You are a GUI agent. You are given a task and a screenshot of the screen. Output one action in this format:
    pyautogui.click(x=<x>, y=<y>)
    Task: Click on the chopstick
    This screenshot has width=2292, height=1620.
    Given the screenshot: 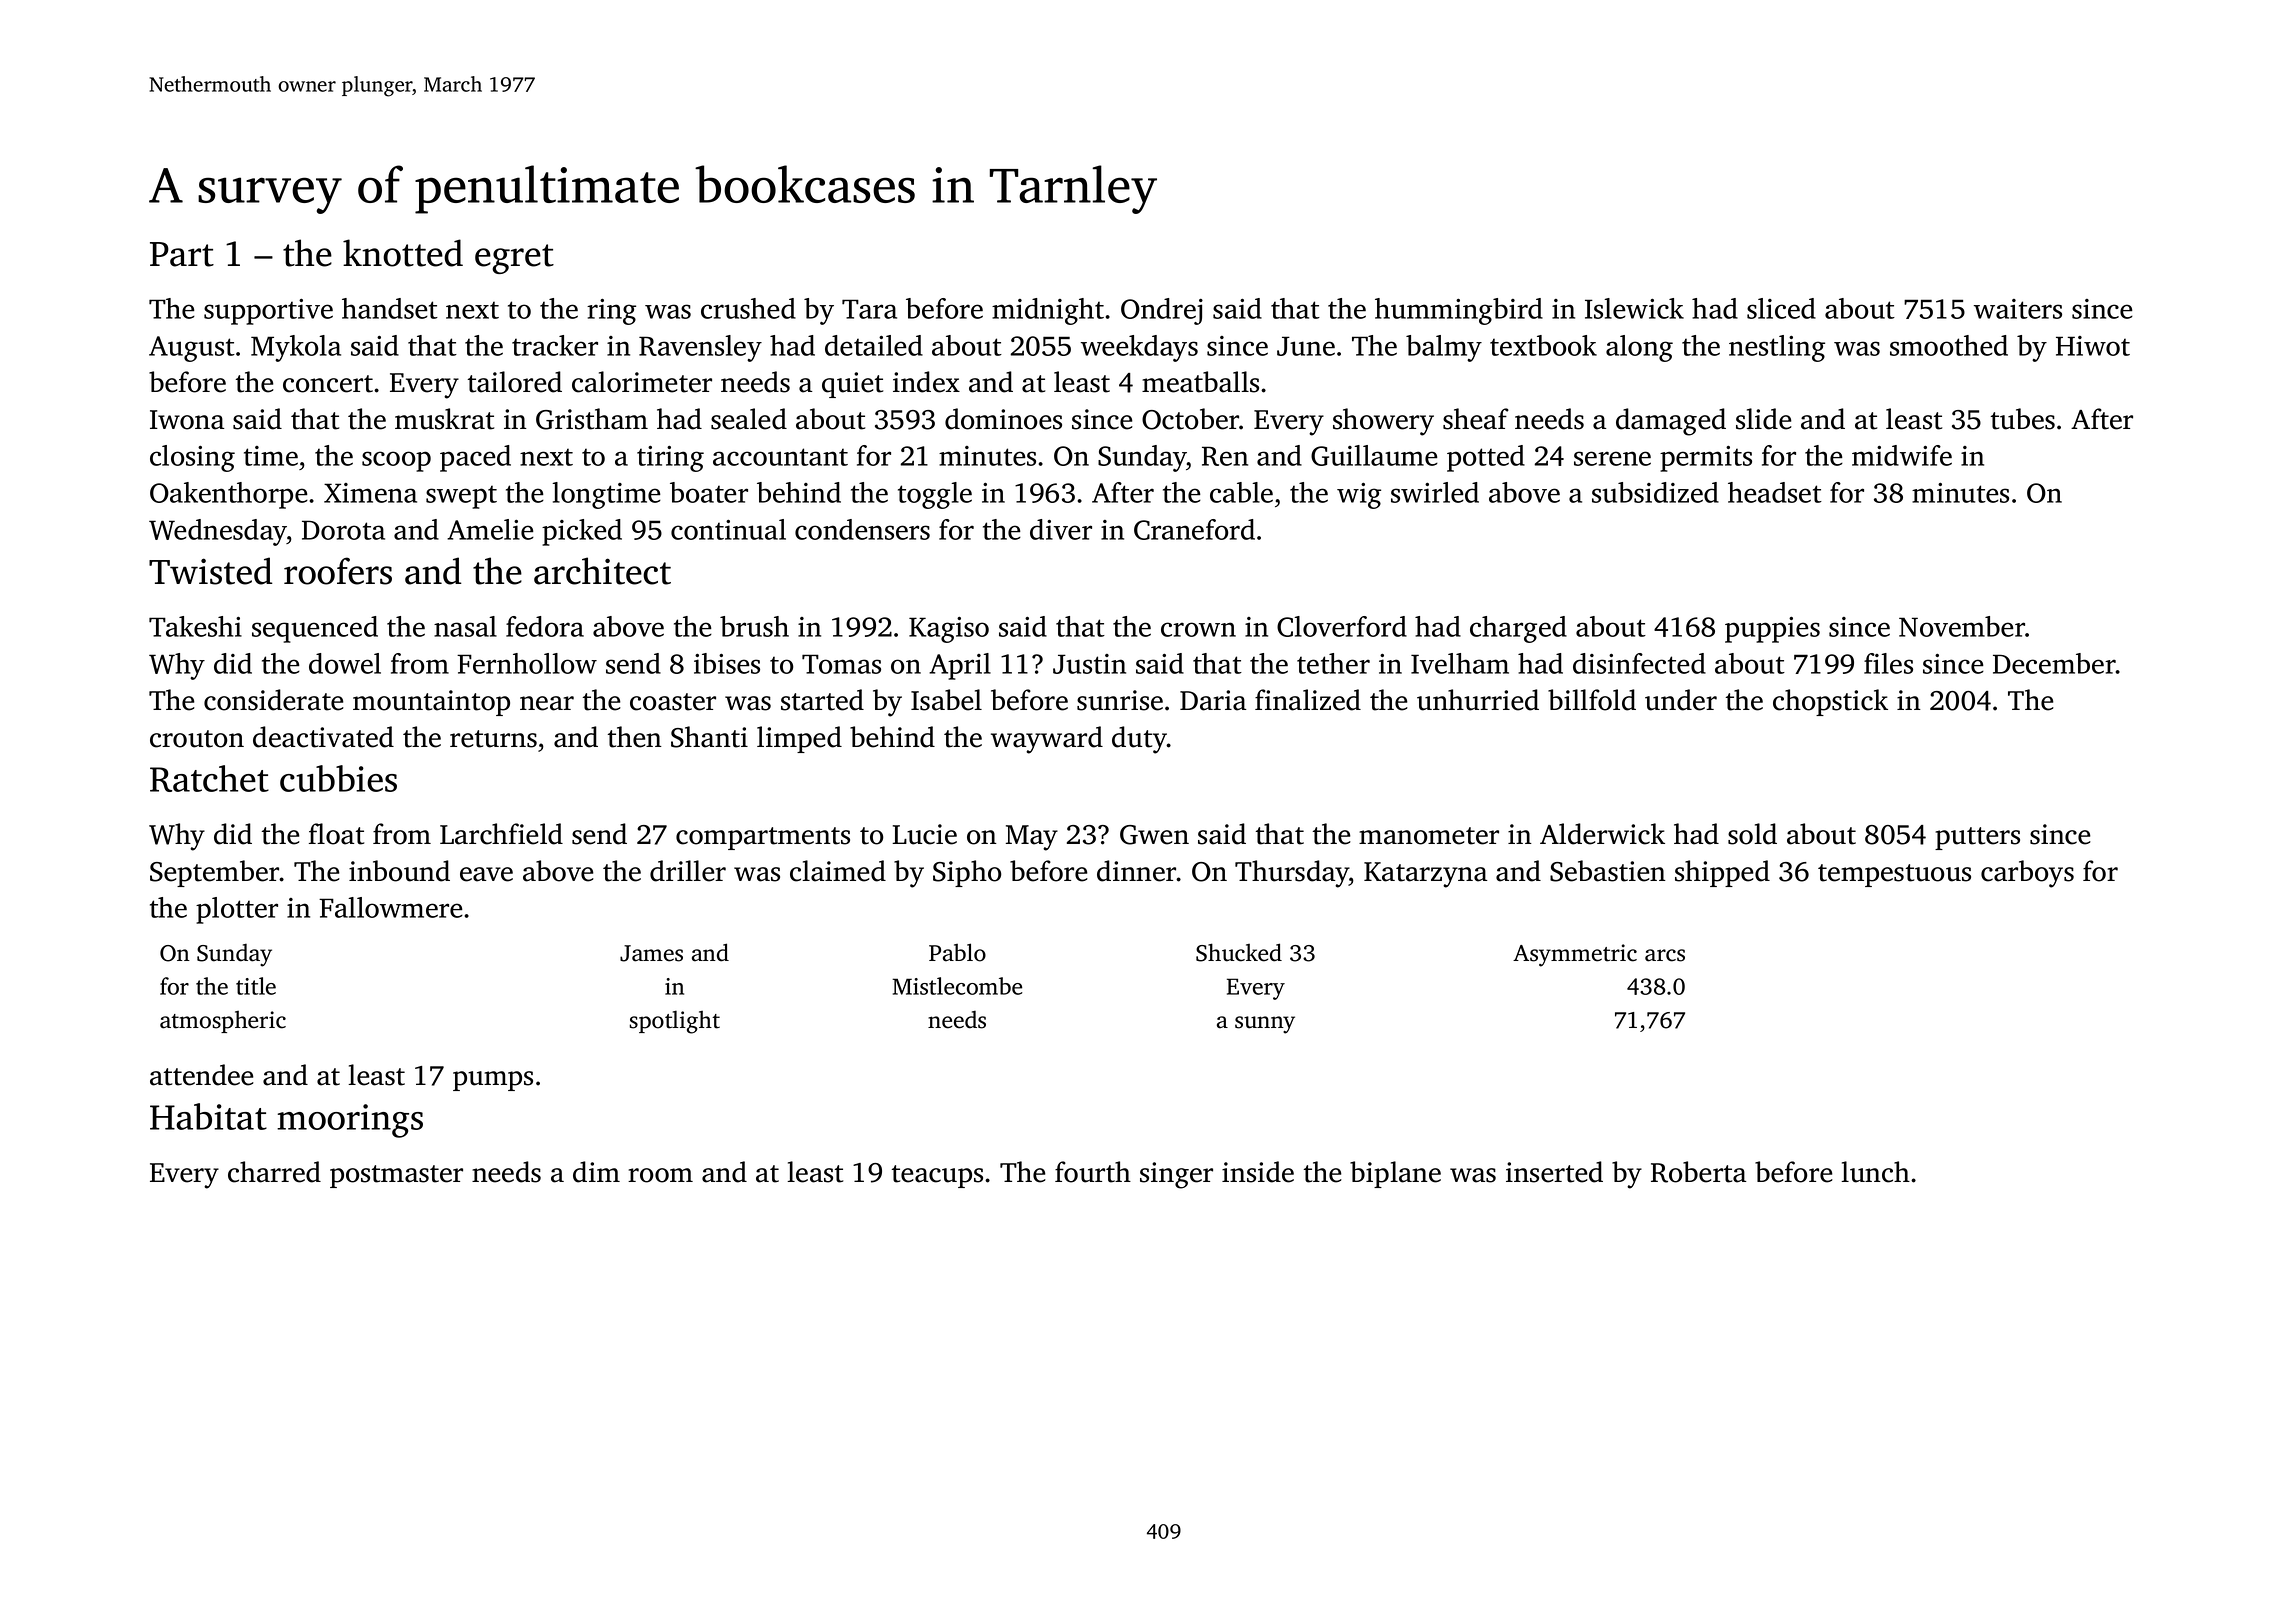 What is the action you would take?
    pyautogui.click(x=1830, y=702)
